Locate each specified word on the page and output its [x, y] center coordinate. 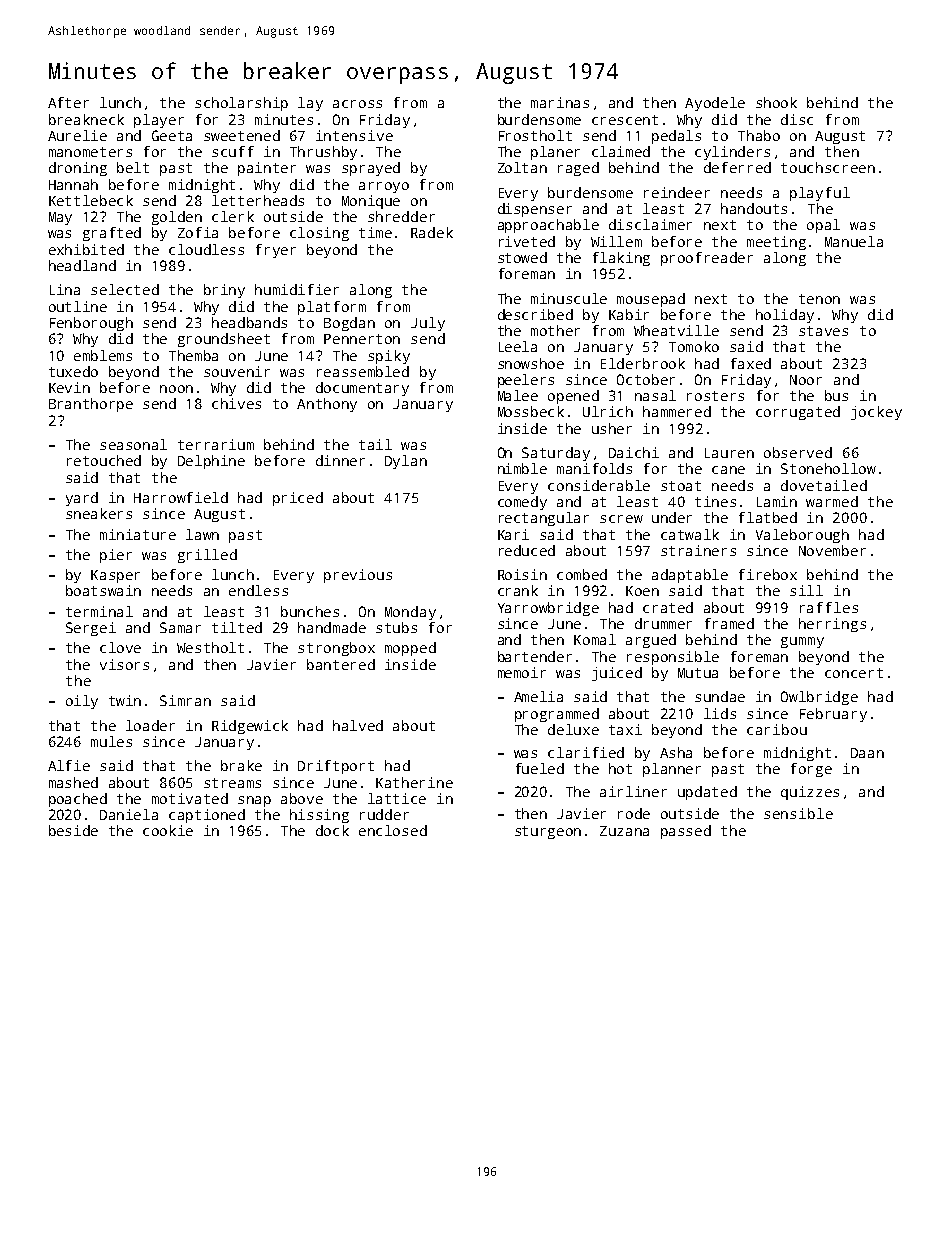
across [357, 104]
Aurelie [77, 135]
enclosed [393, 830]
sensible [798, 813]
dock [332, 830]
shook [776, 102]
